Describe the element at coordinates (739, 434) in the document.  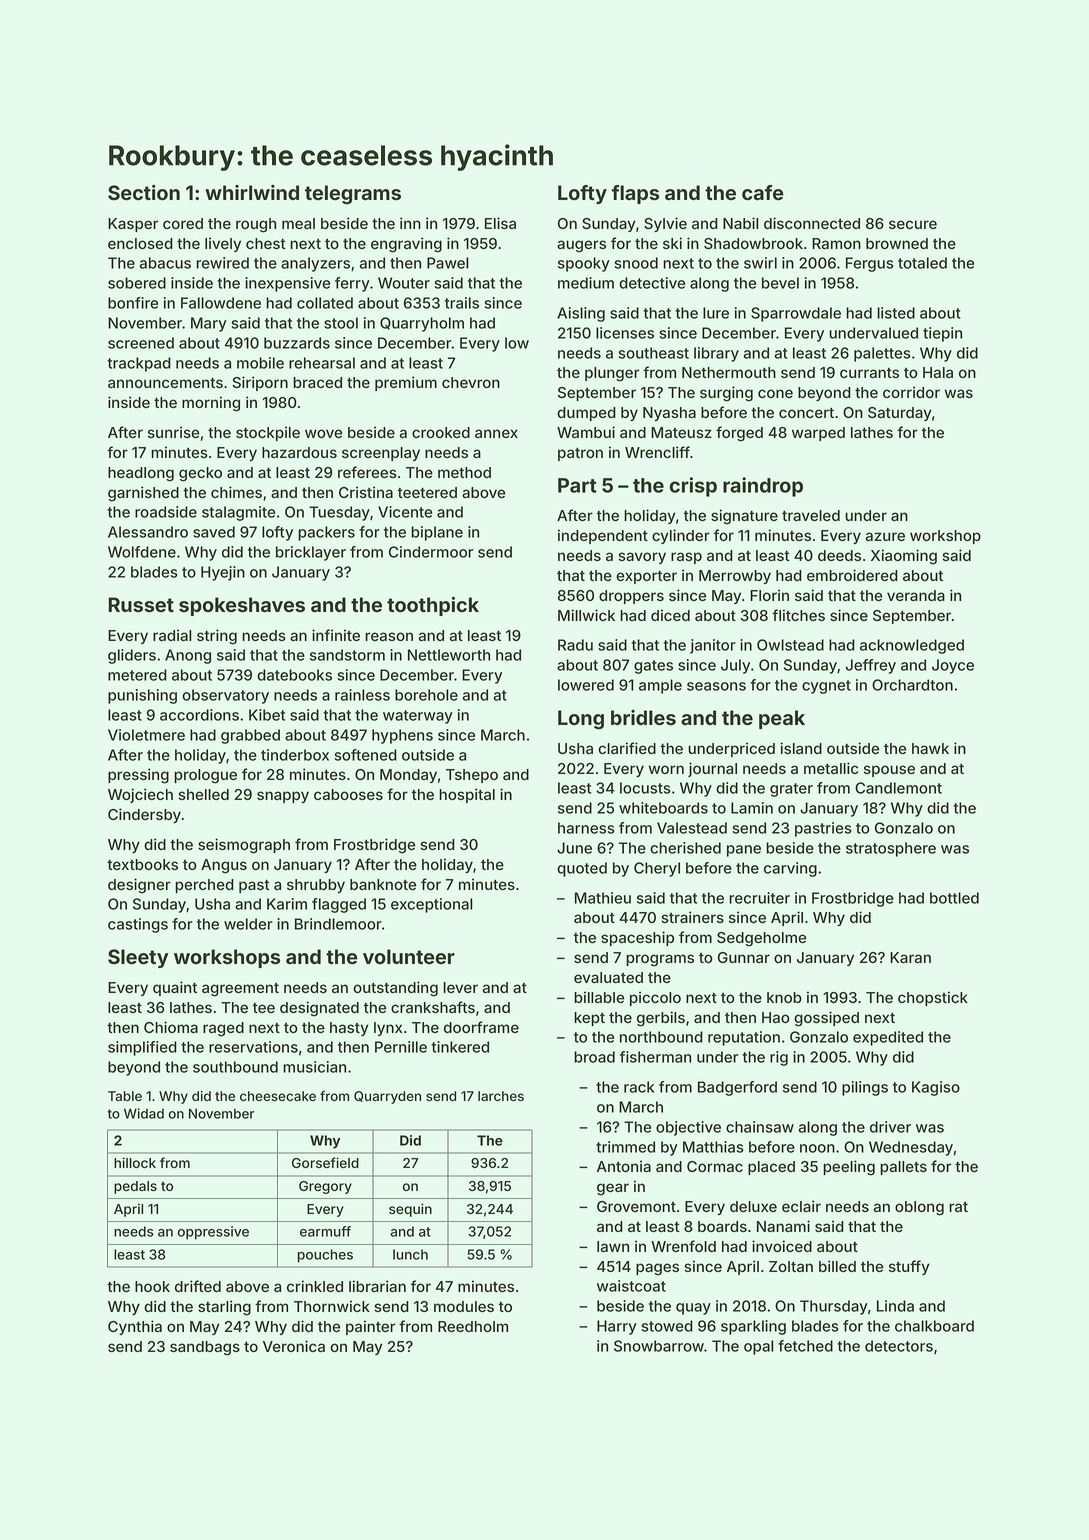
I see `forged` at that location.
